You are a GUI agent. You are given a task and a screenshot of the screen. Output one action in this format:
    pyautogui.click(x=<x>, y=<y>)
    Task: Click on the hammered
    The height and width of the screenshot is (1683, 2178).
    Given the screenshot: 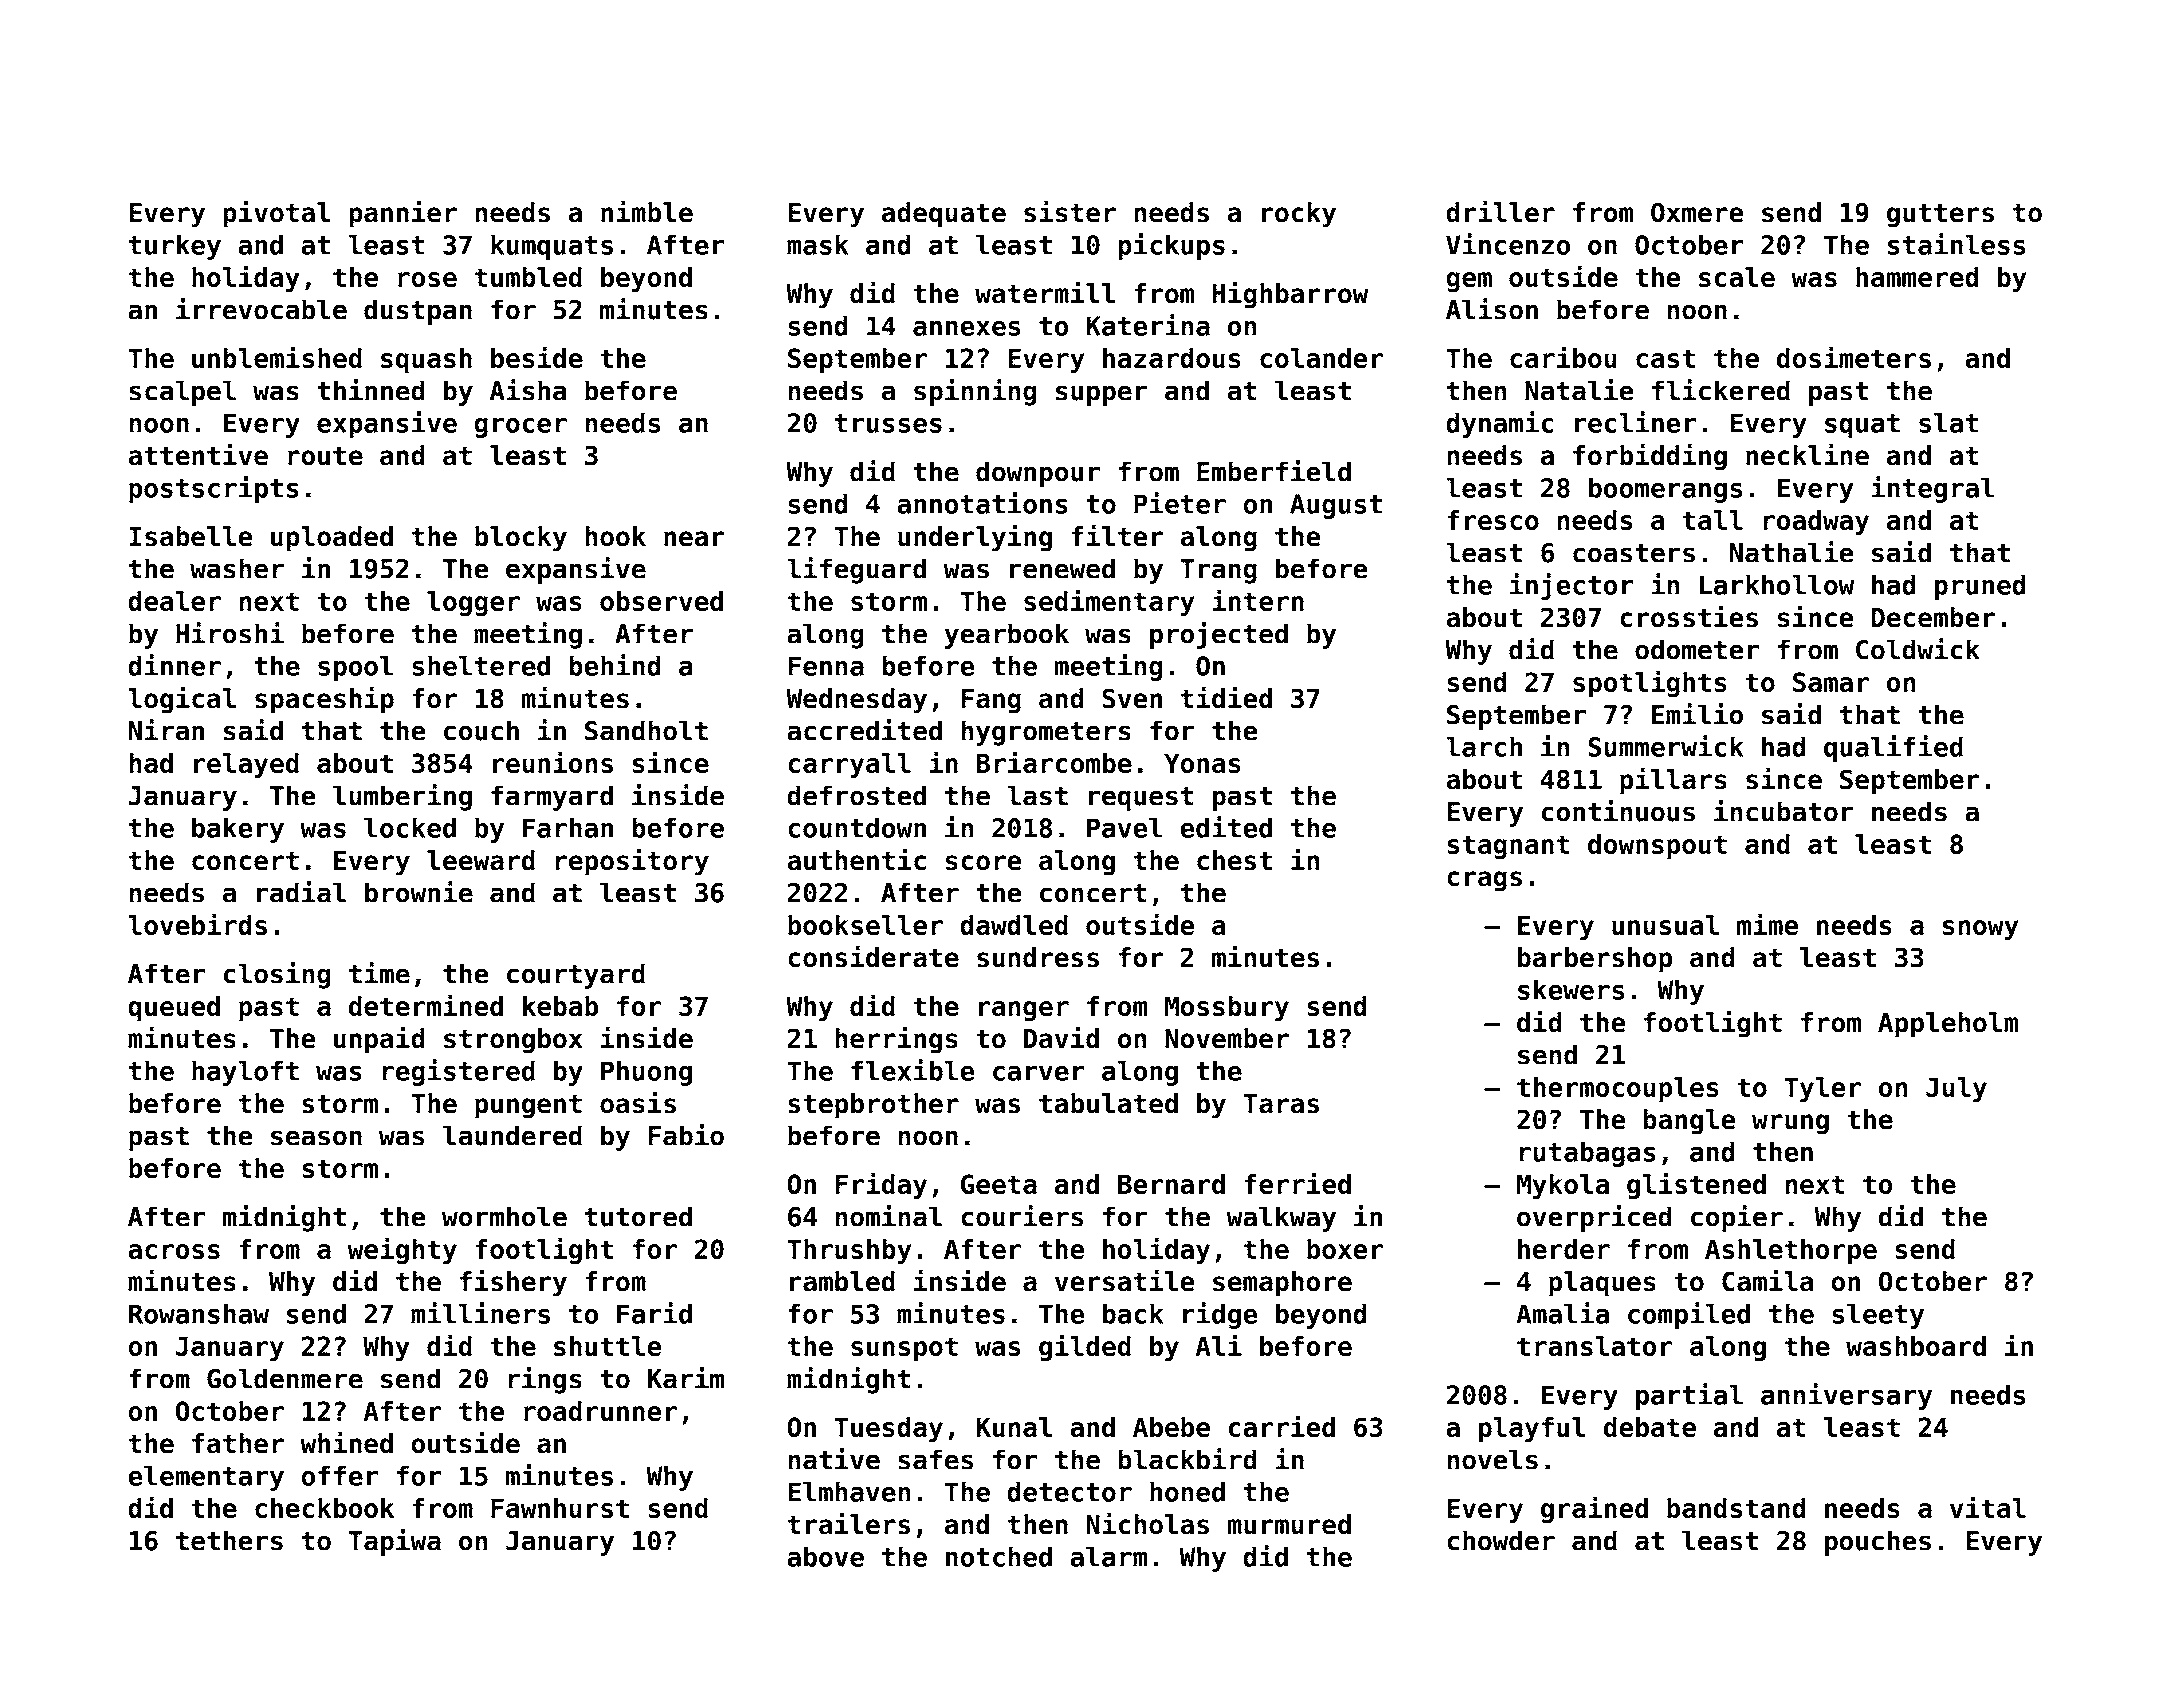 What is the action you would take?
    pyautogui.click(x=1917, y=277)
